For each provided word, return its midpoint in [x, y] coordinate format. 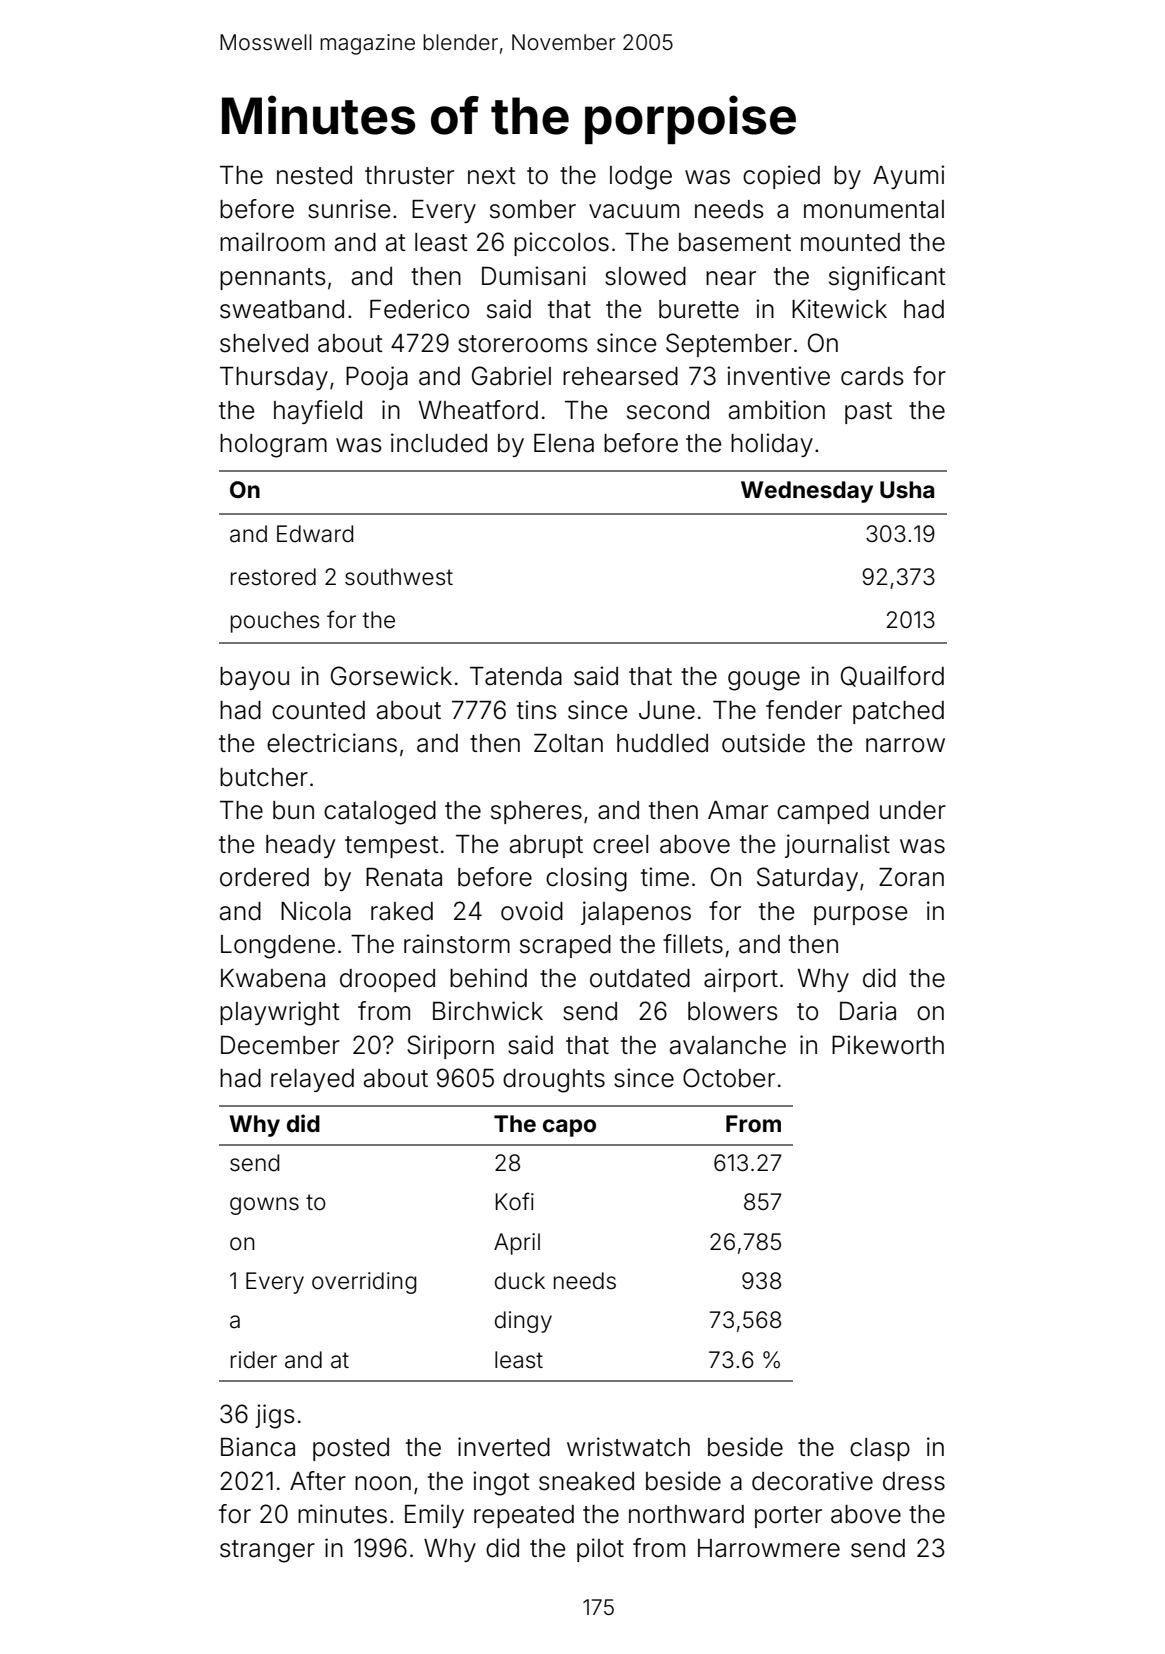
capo [569, 1128]
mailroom [272, 242]
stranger [267, 1551]
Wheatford [478, 410]
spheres [536, 812]
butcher [264, 777]
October [729, 1078]
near [731, 278]
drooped [387, 980]
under [913, 810]
